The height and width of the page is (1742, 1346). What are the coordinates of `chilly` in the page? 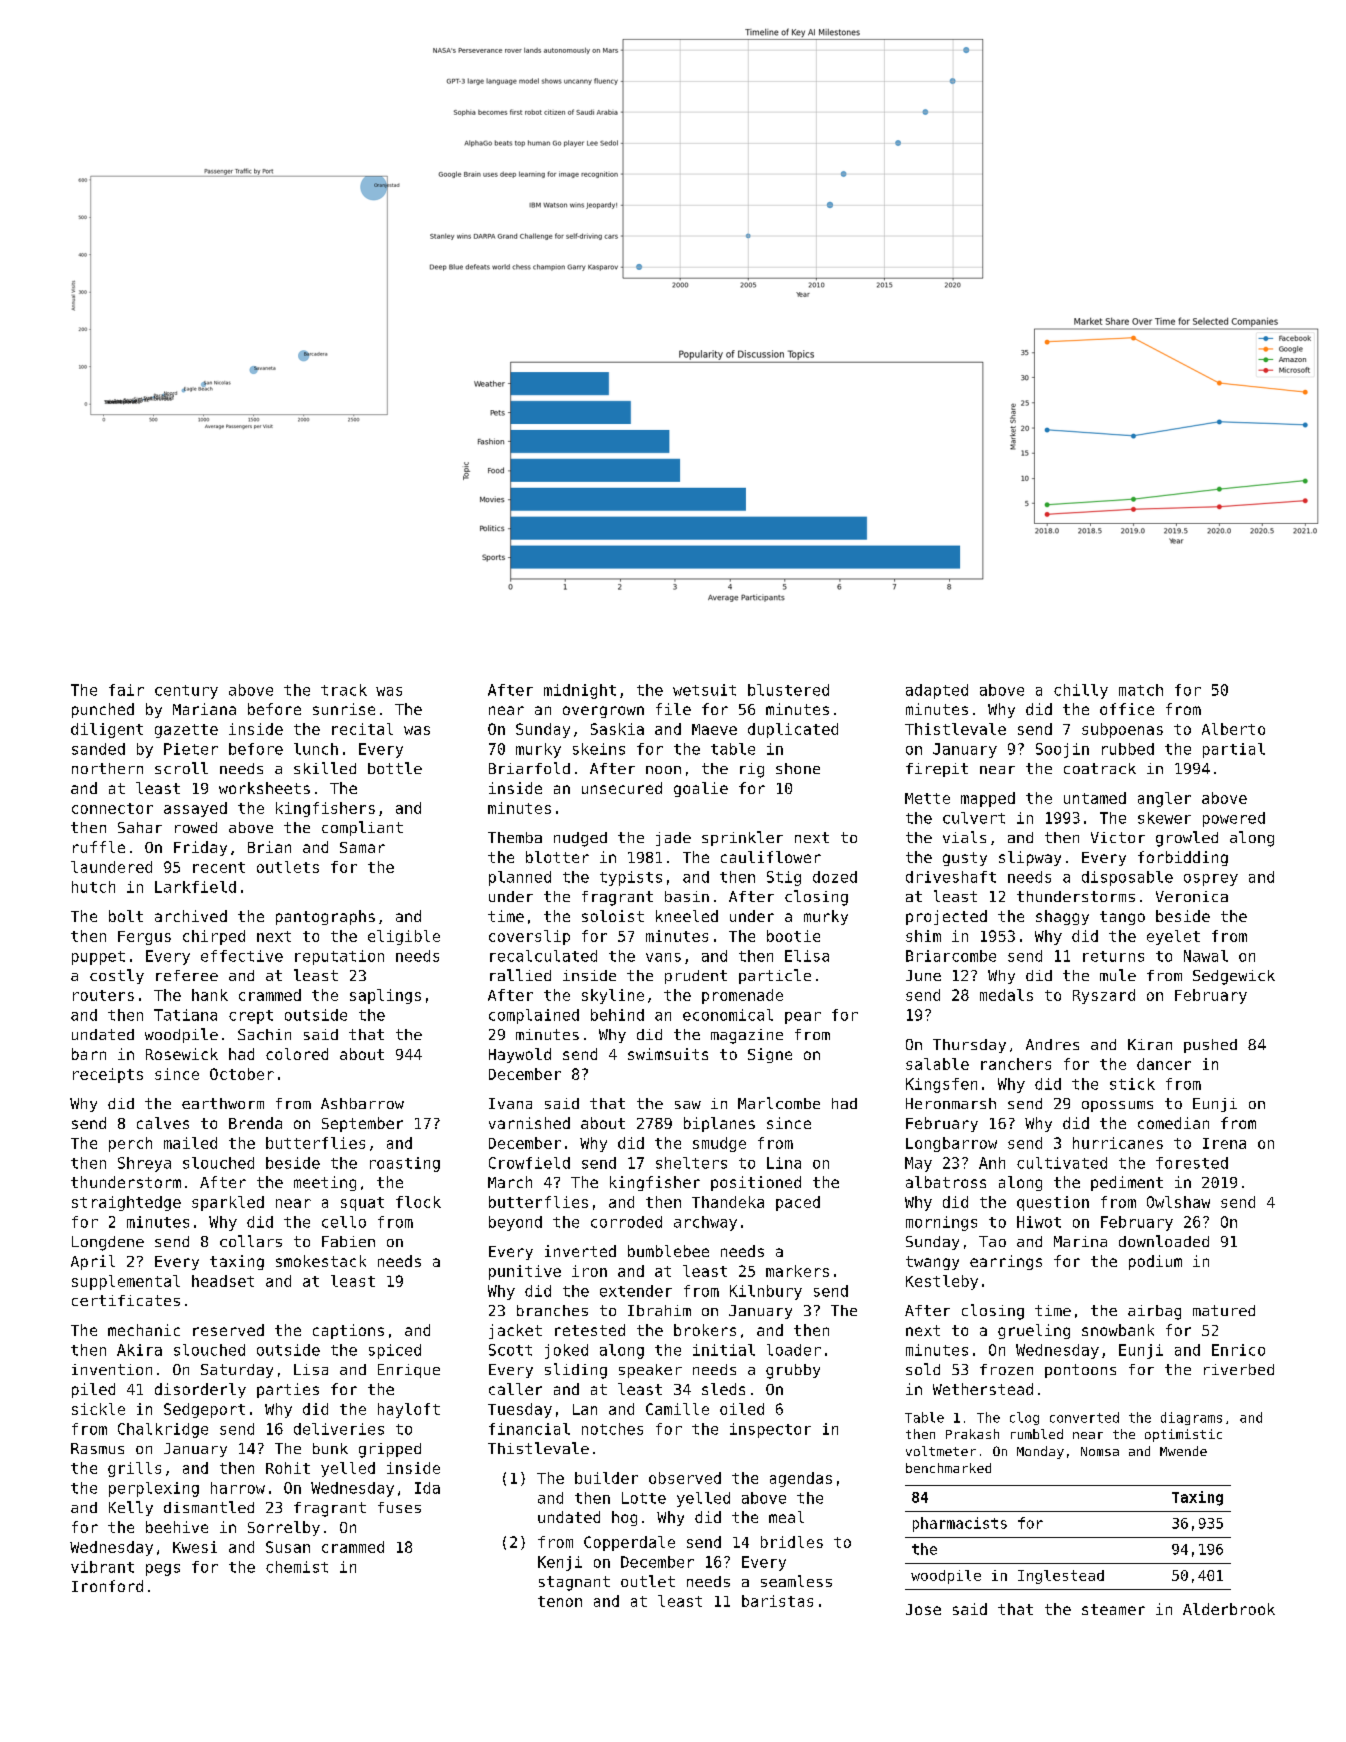 It's located at (1081, 691).
